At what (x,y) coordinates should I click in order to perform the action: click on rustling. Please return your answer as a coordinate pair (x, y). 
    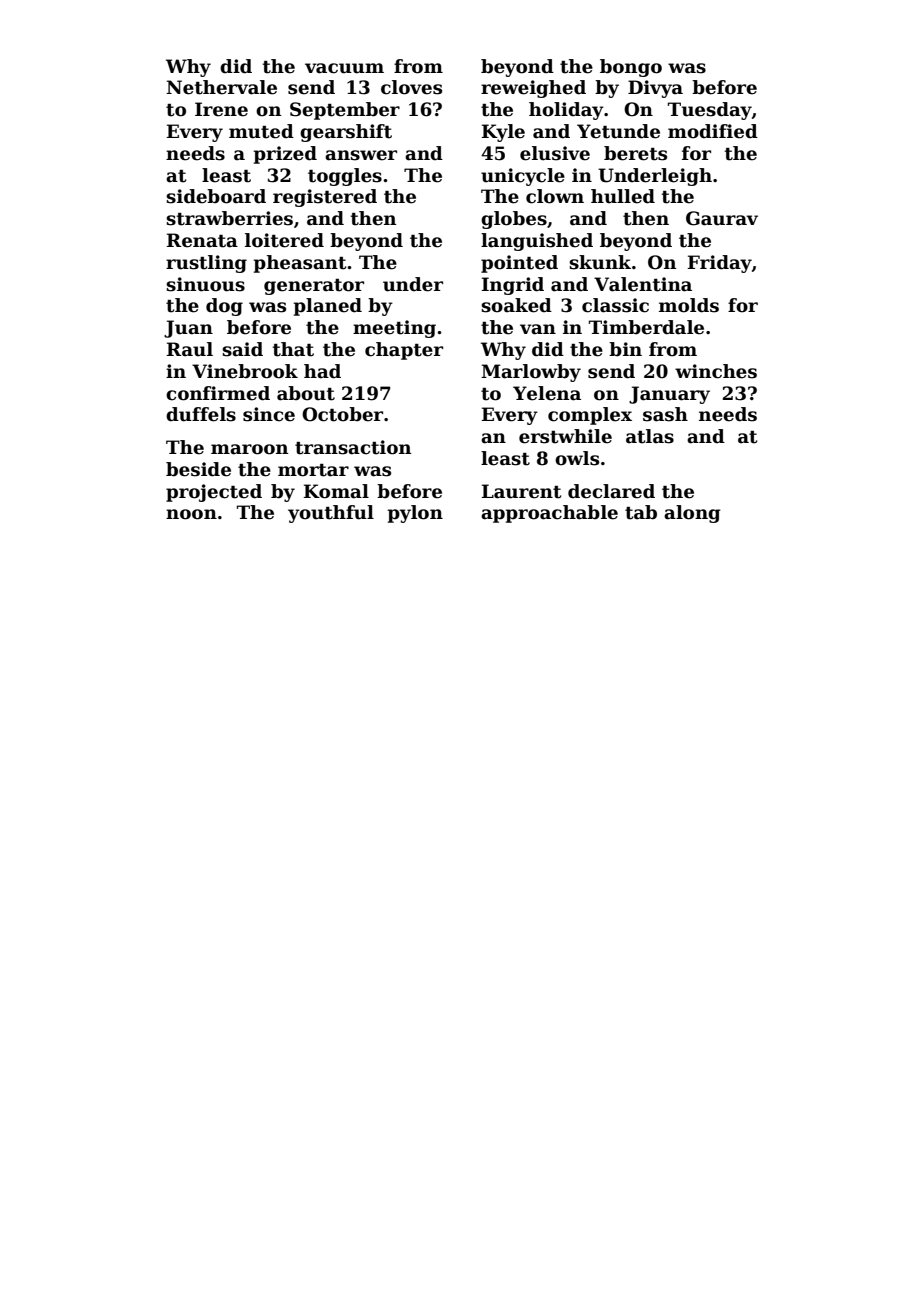
    Looking at the image, I should click on (206, 264).
